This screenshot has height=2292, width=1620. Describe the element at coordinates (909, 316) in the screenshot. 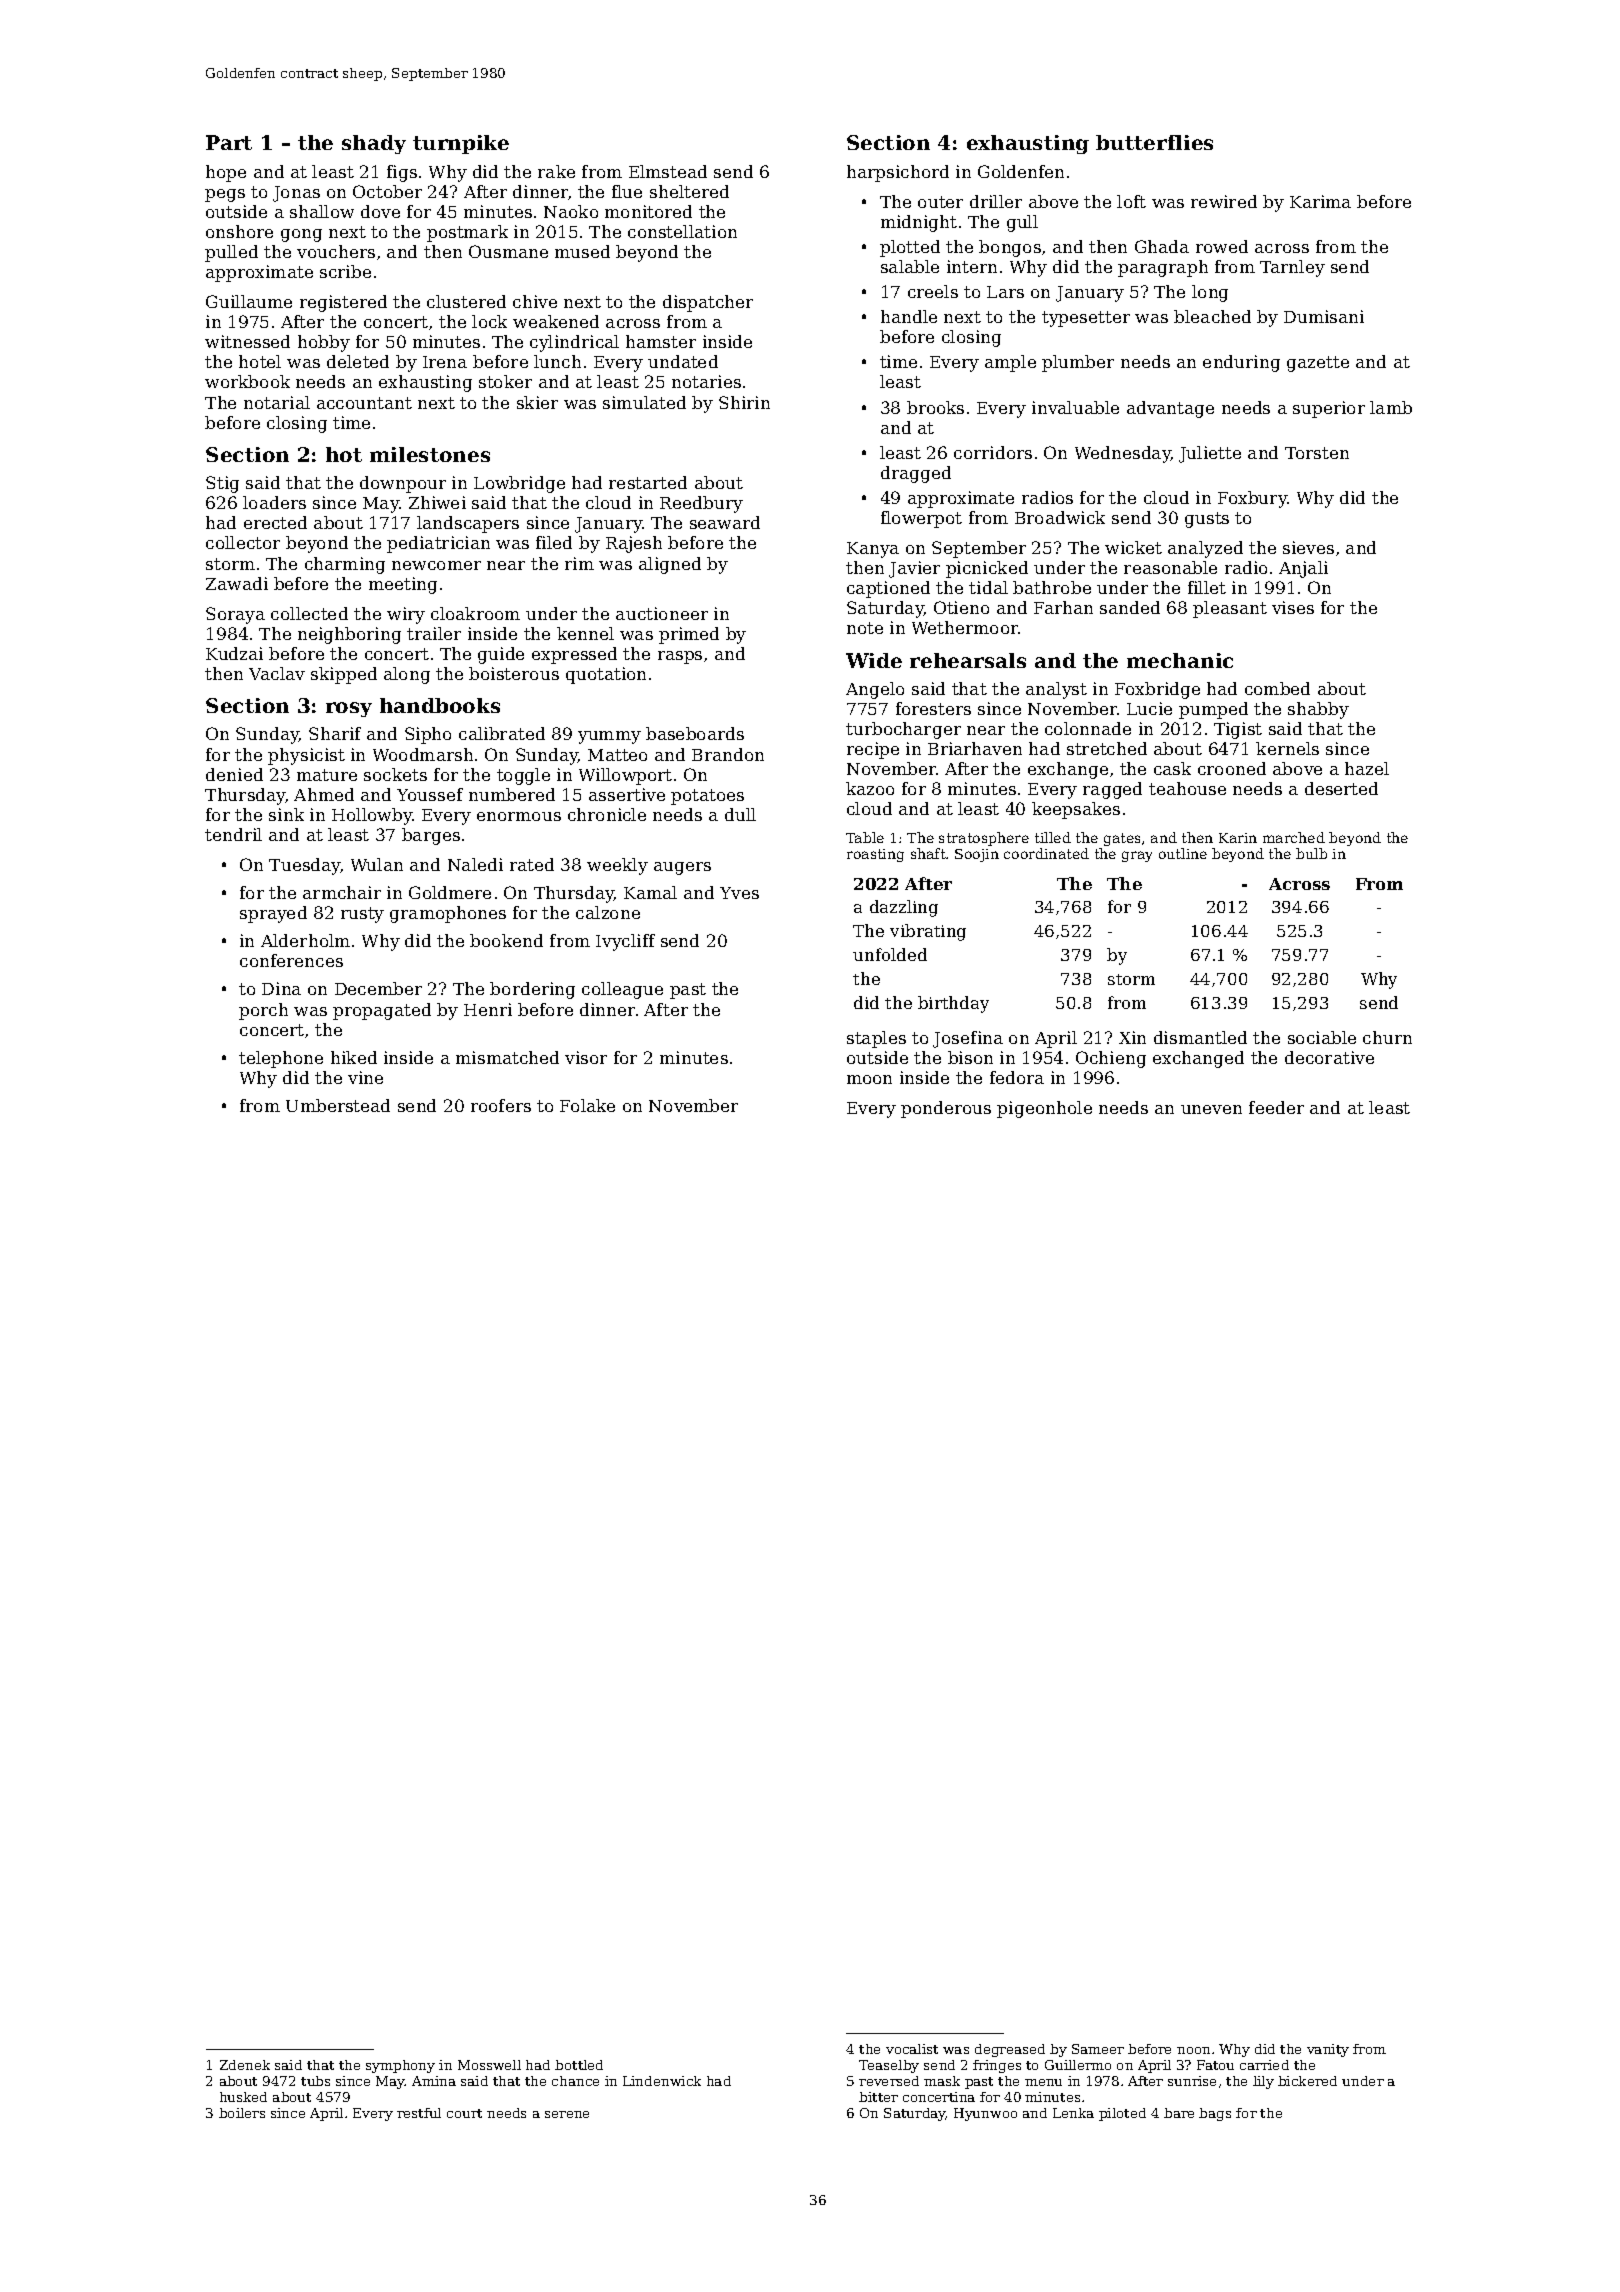

I see `handle` at that location.
